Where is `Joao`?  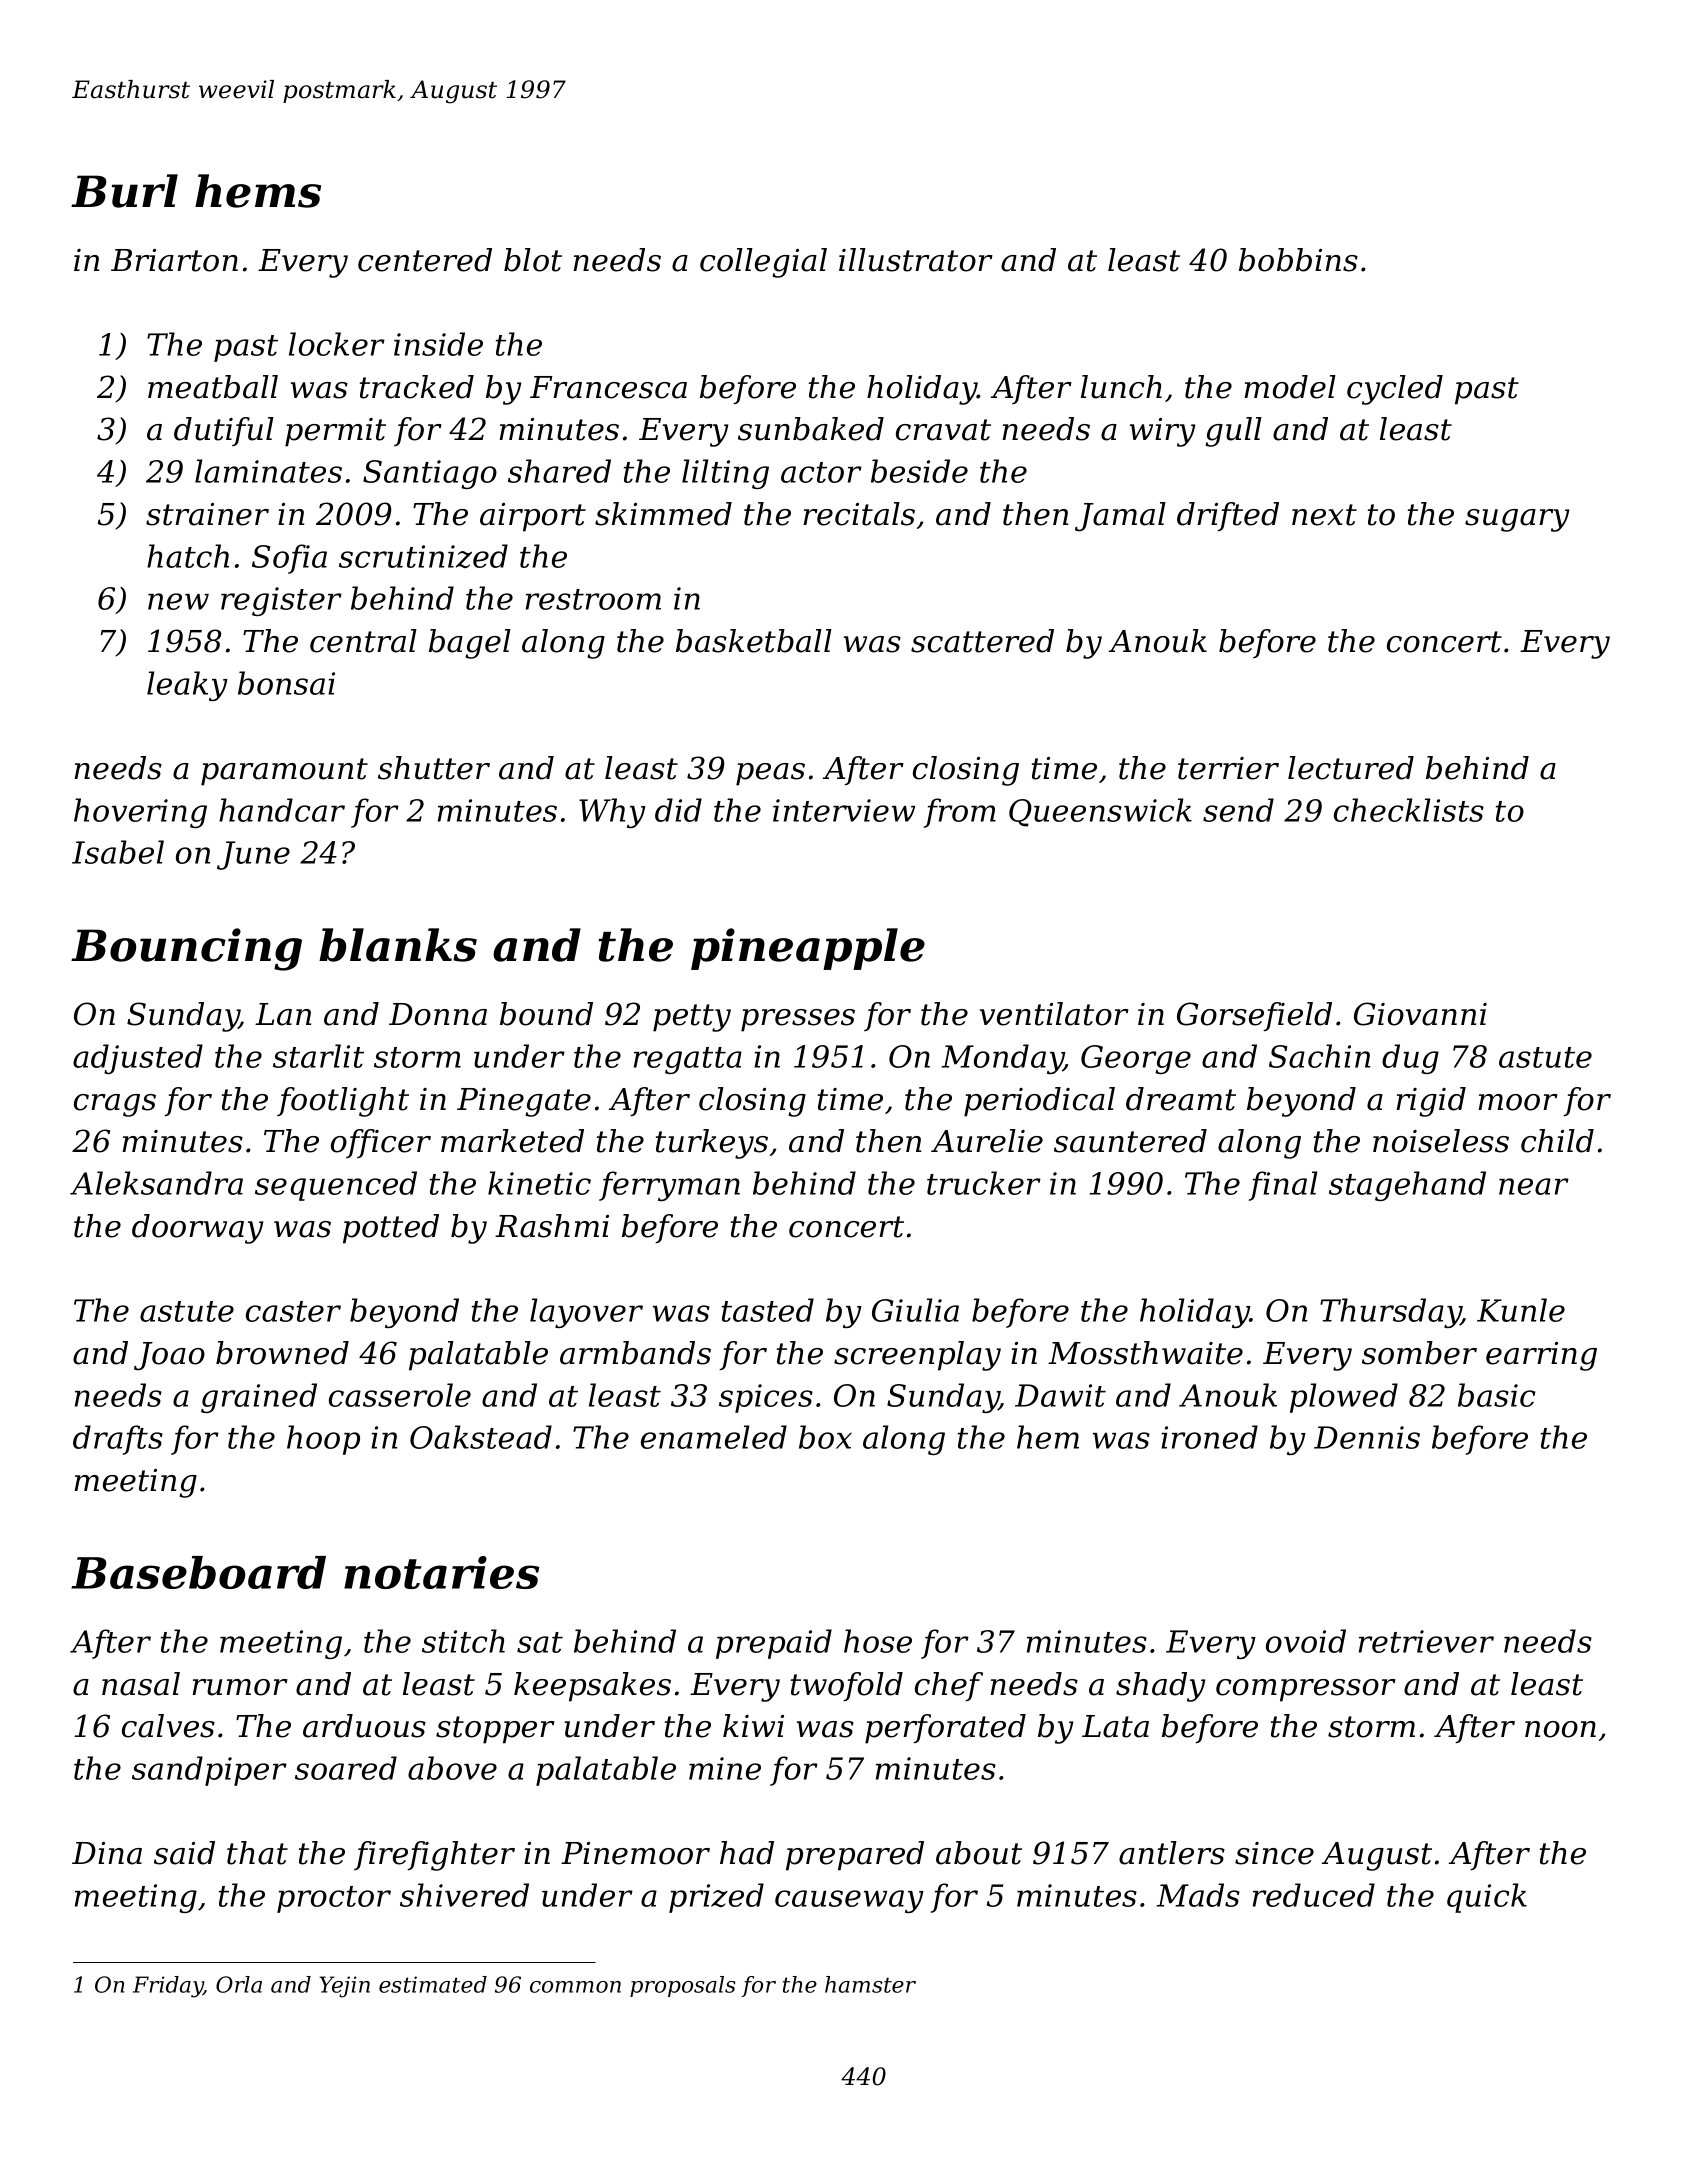
Joao is located at coordinates (169, 1356).
